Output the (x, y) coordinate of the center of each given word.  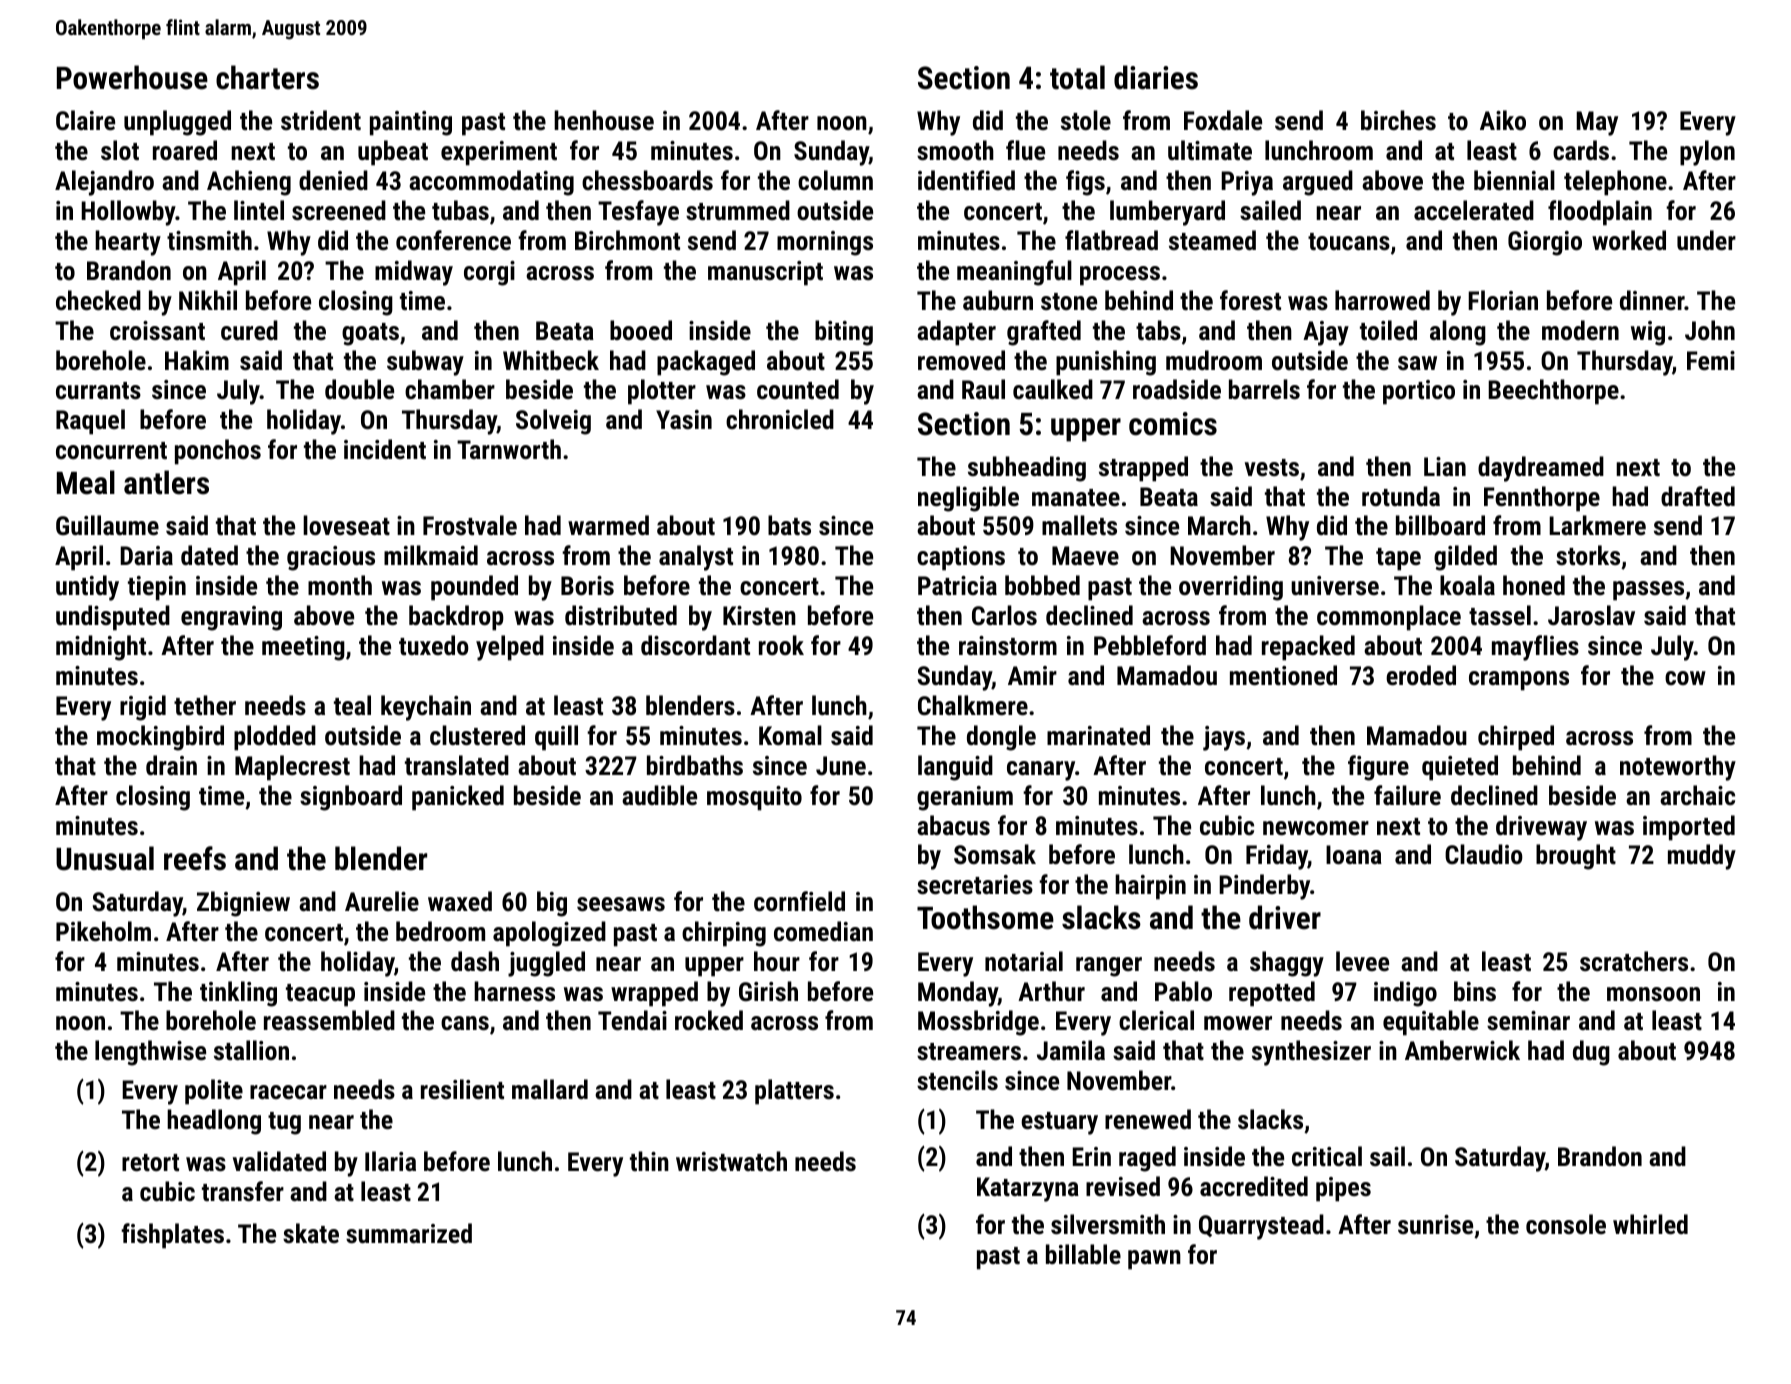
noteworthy (1678, 768)
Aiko (1503, 120)
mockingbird (160, 738)
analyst (696, 558)
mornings (825, 243)
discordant (695, 645)
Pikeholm (103, 931)
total (1077, 77)
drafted (1698, 496)
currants (98, 390)
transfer (243, 1191)
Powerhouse (132, 77)
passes (1648, 591)
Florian (1503, 300)
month (340, 585)
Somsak (995, 854)
